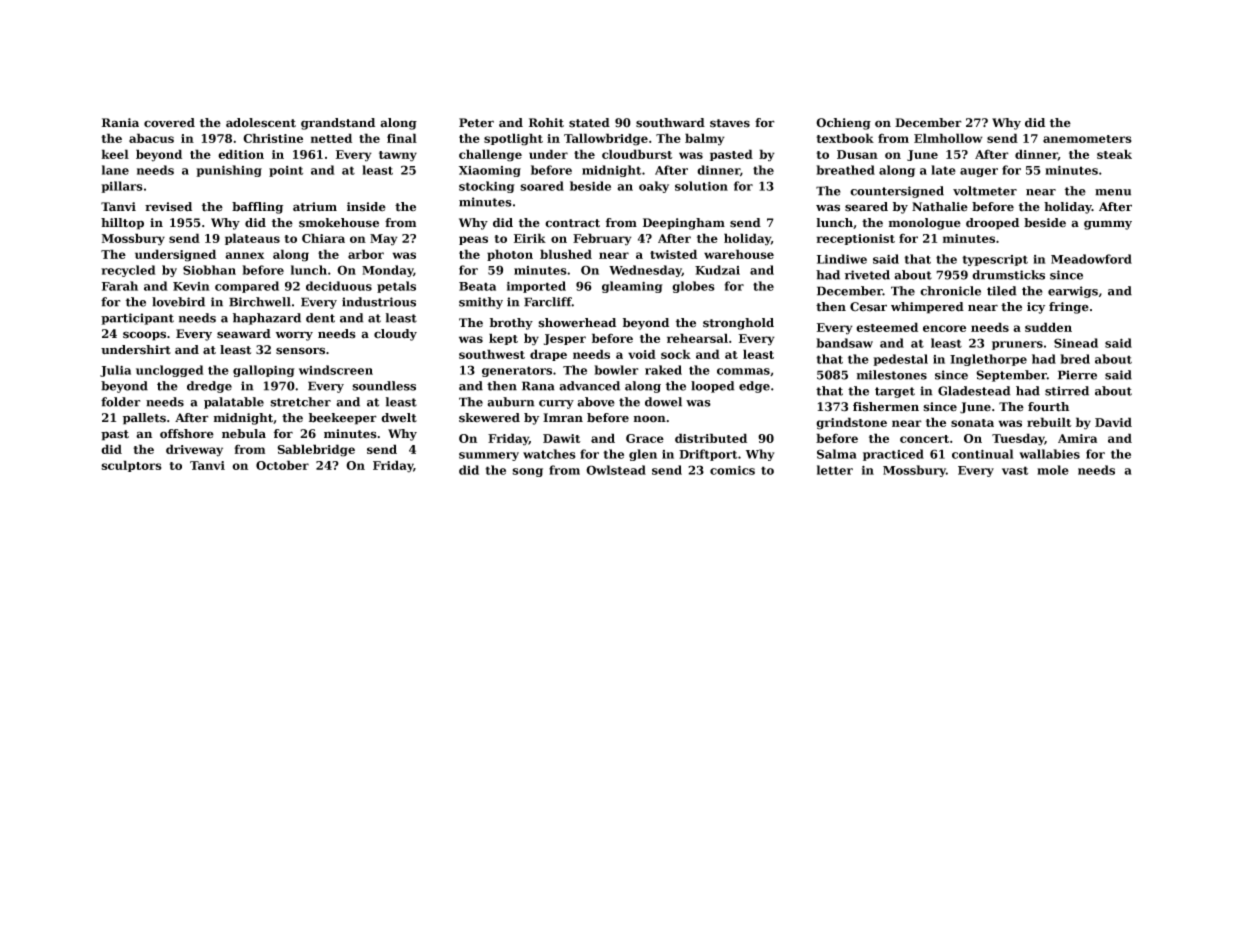 This page has height=952, width=1233. Describe the element at coordinates (979, 172) in the page. I see `auger` at that location.
